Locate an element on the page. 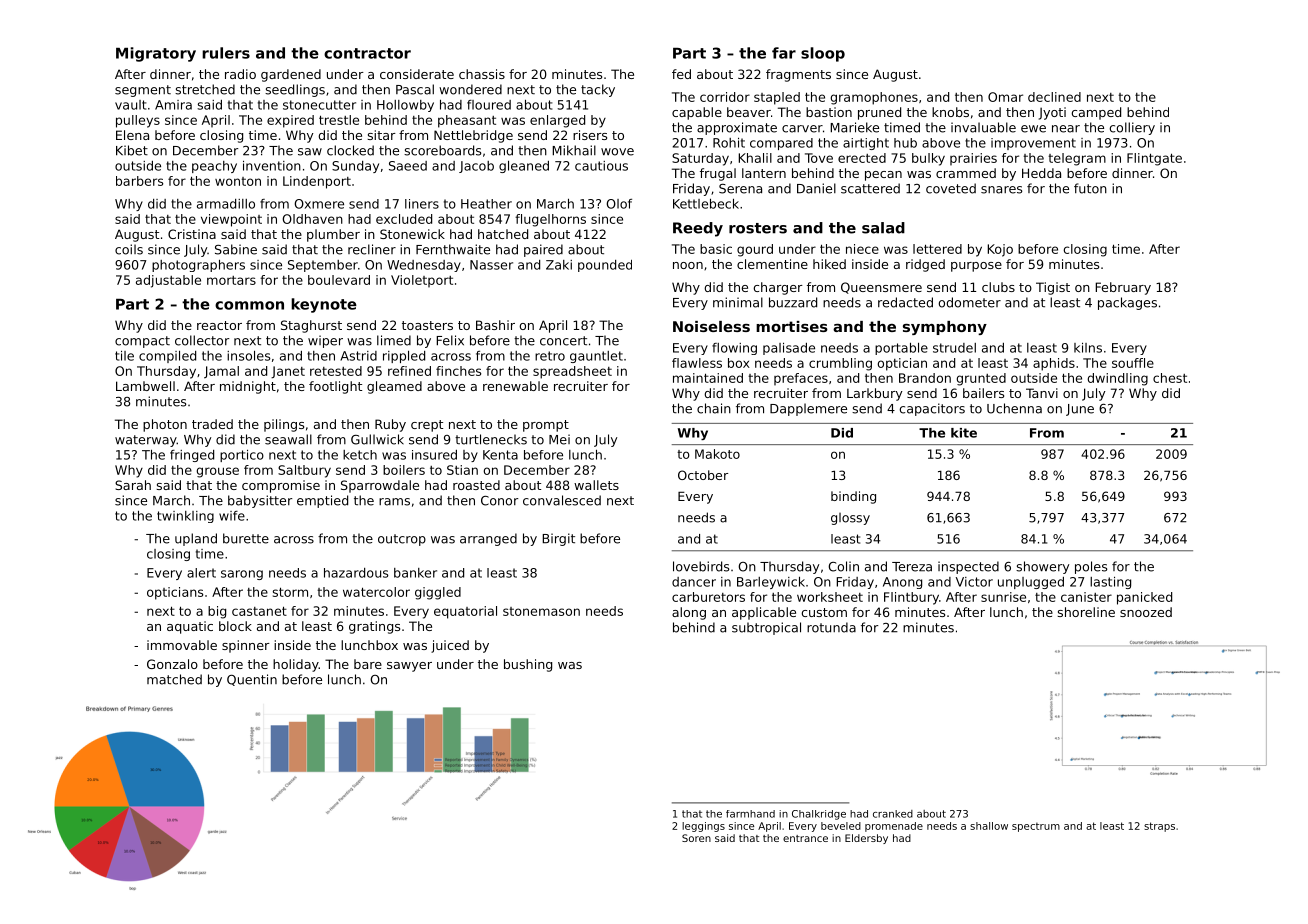 The image size is (1308, 924). camped is located at coordinates (1096, 113).
